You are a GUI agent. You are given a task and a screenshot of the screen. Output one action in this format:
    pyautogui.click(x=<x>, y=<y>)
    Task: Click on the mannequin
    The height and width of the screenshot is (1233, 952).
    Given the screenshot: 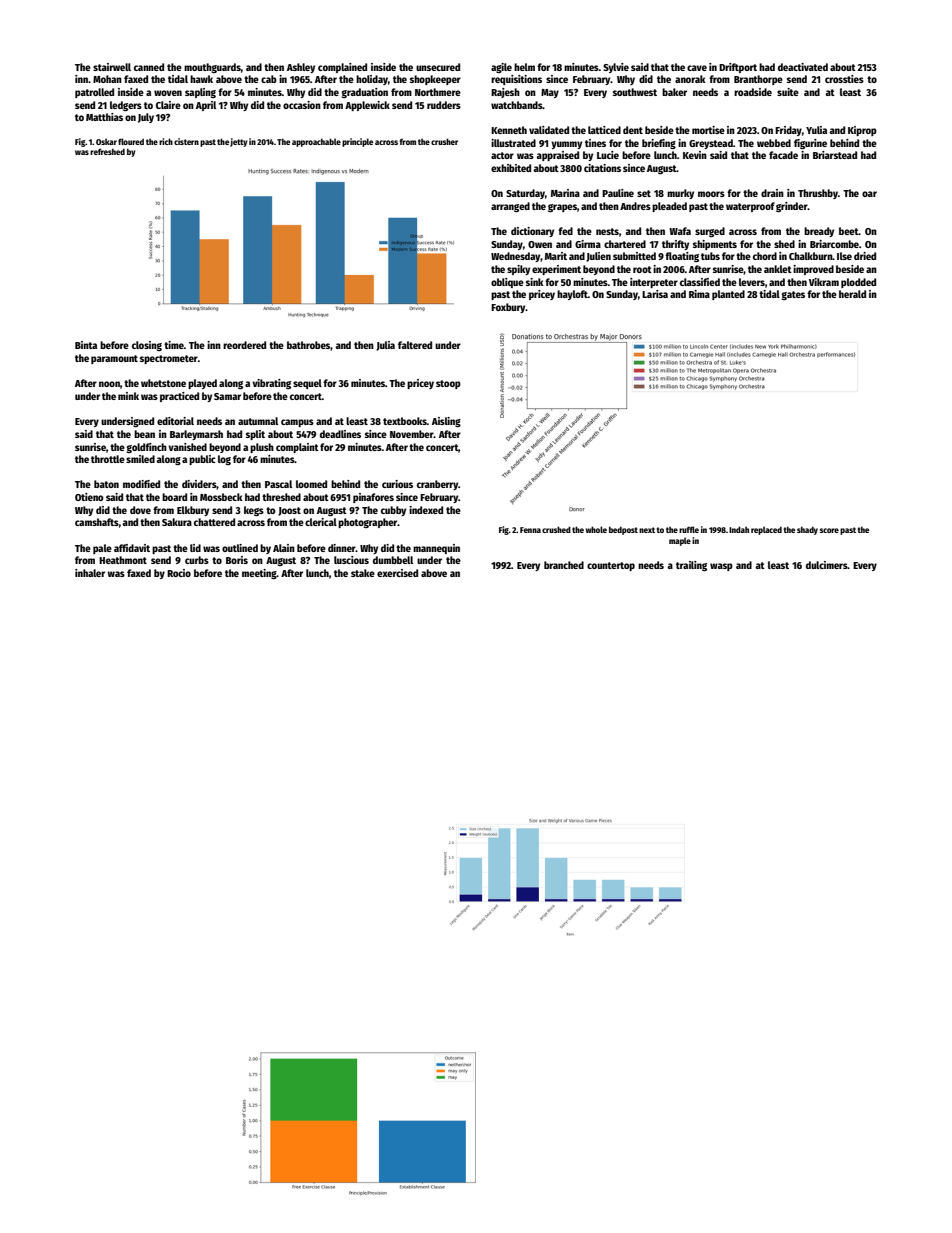 What is the action you would take?
    pyautogui.click(x=436, y=549)
